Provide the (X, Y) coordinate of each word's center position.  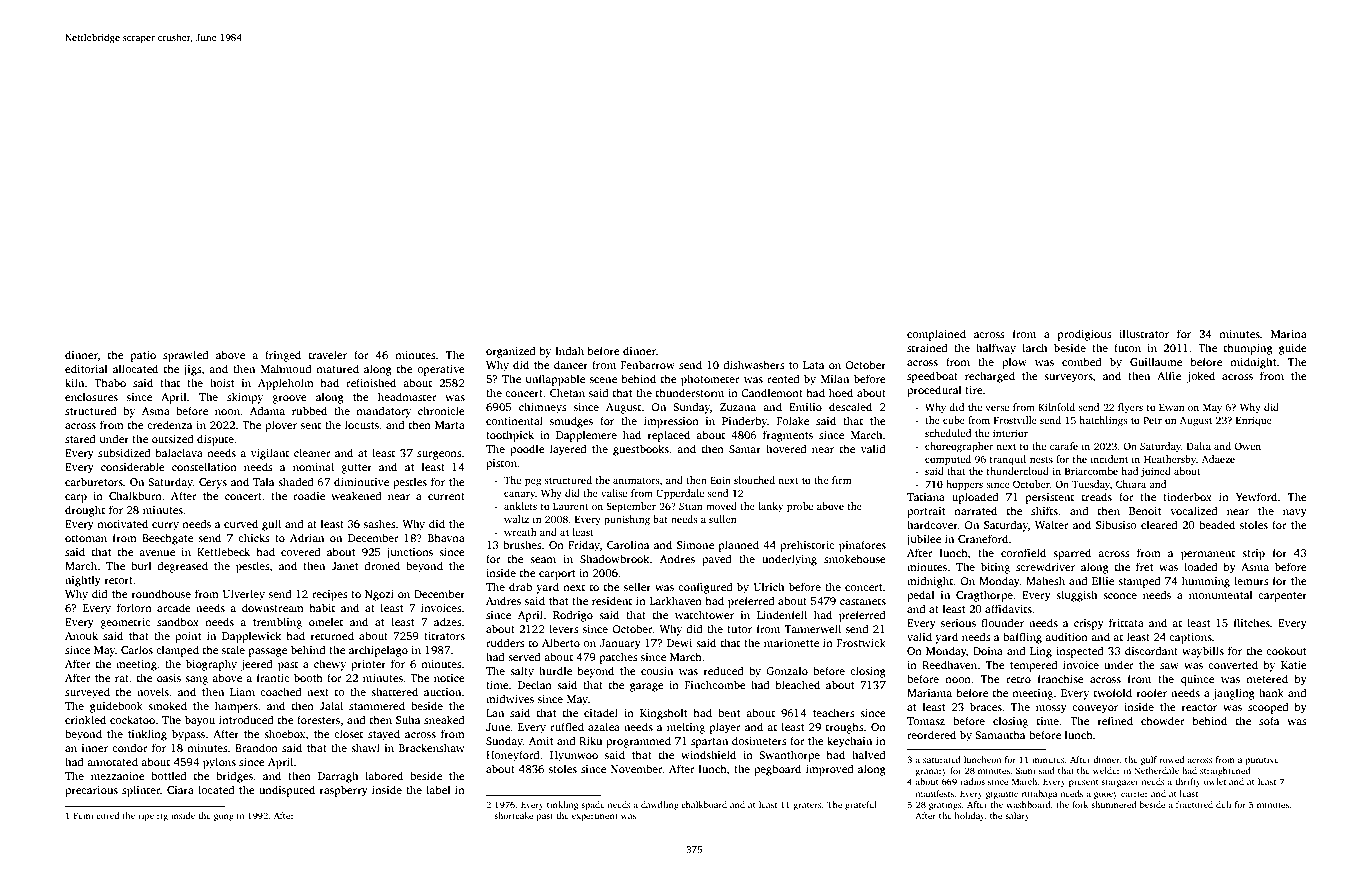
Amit (541, 741)
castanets (863, 601)
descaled (850, 406)
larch (1034, 347)
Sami (1026, 770)
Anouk (81, 635)
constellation (204, 466)
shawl (365, 747)
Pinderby (744, 422)
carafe (1064, 446)
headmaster (407, 396)
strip (1253, 554)
